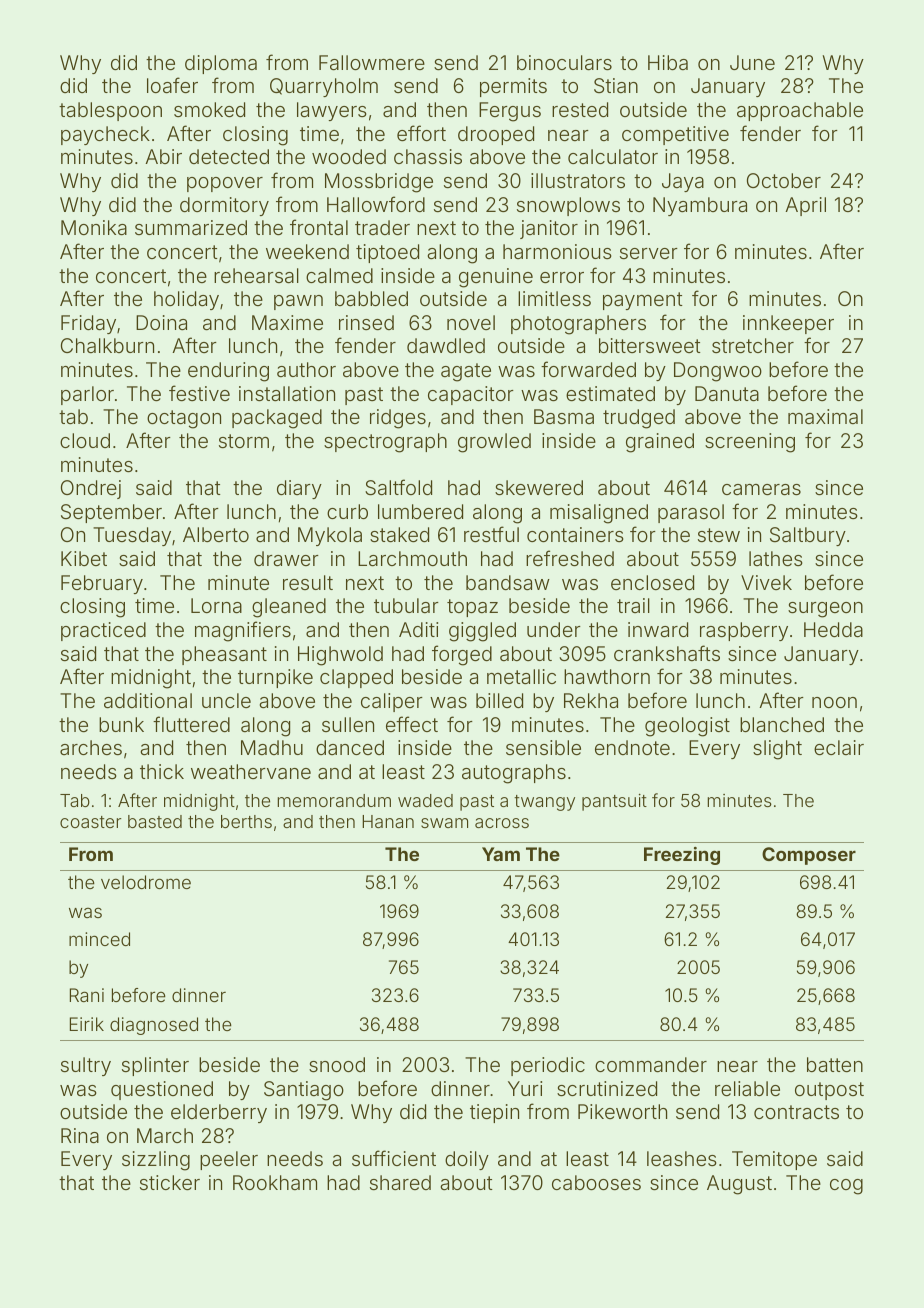  I want to click on Saltbury, so click(808, 536).
